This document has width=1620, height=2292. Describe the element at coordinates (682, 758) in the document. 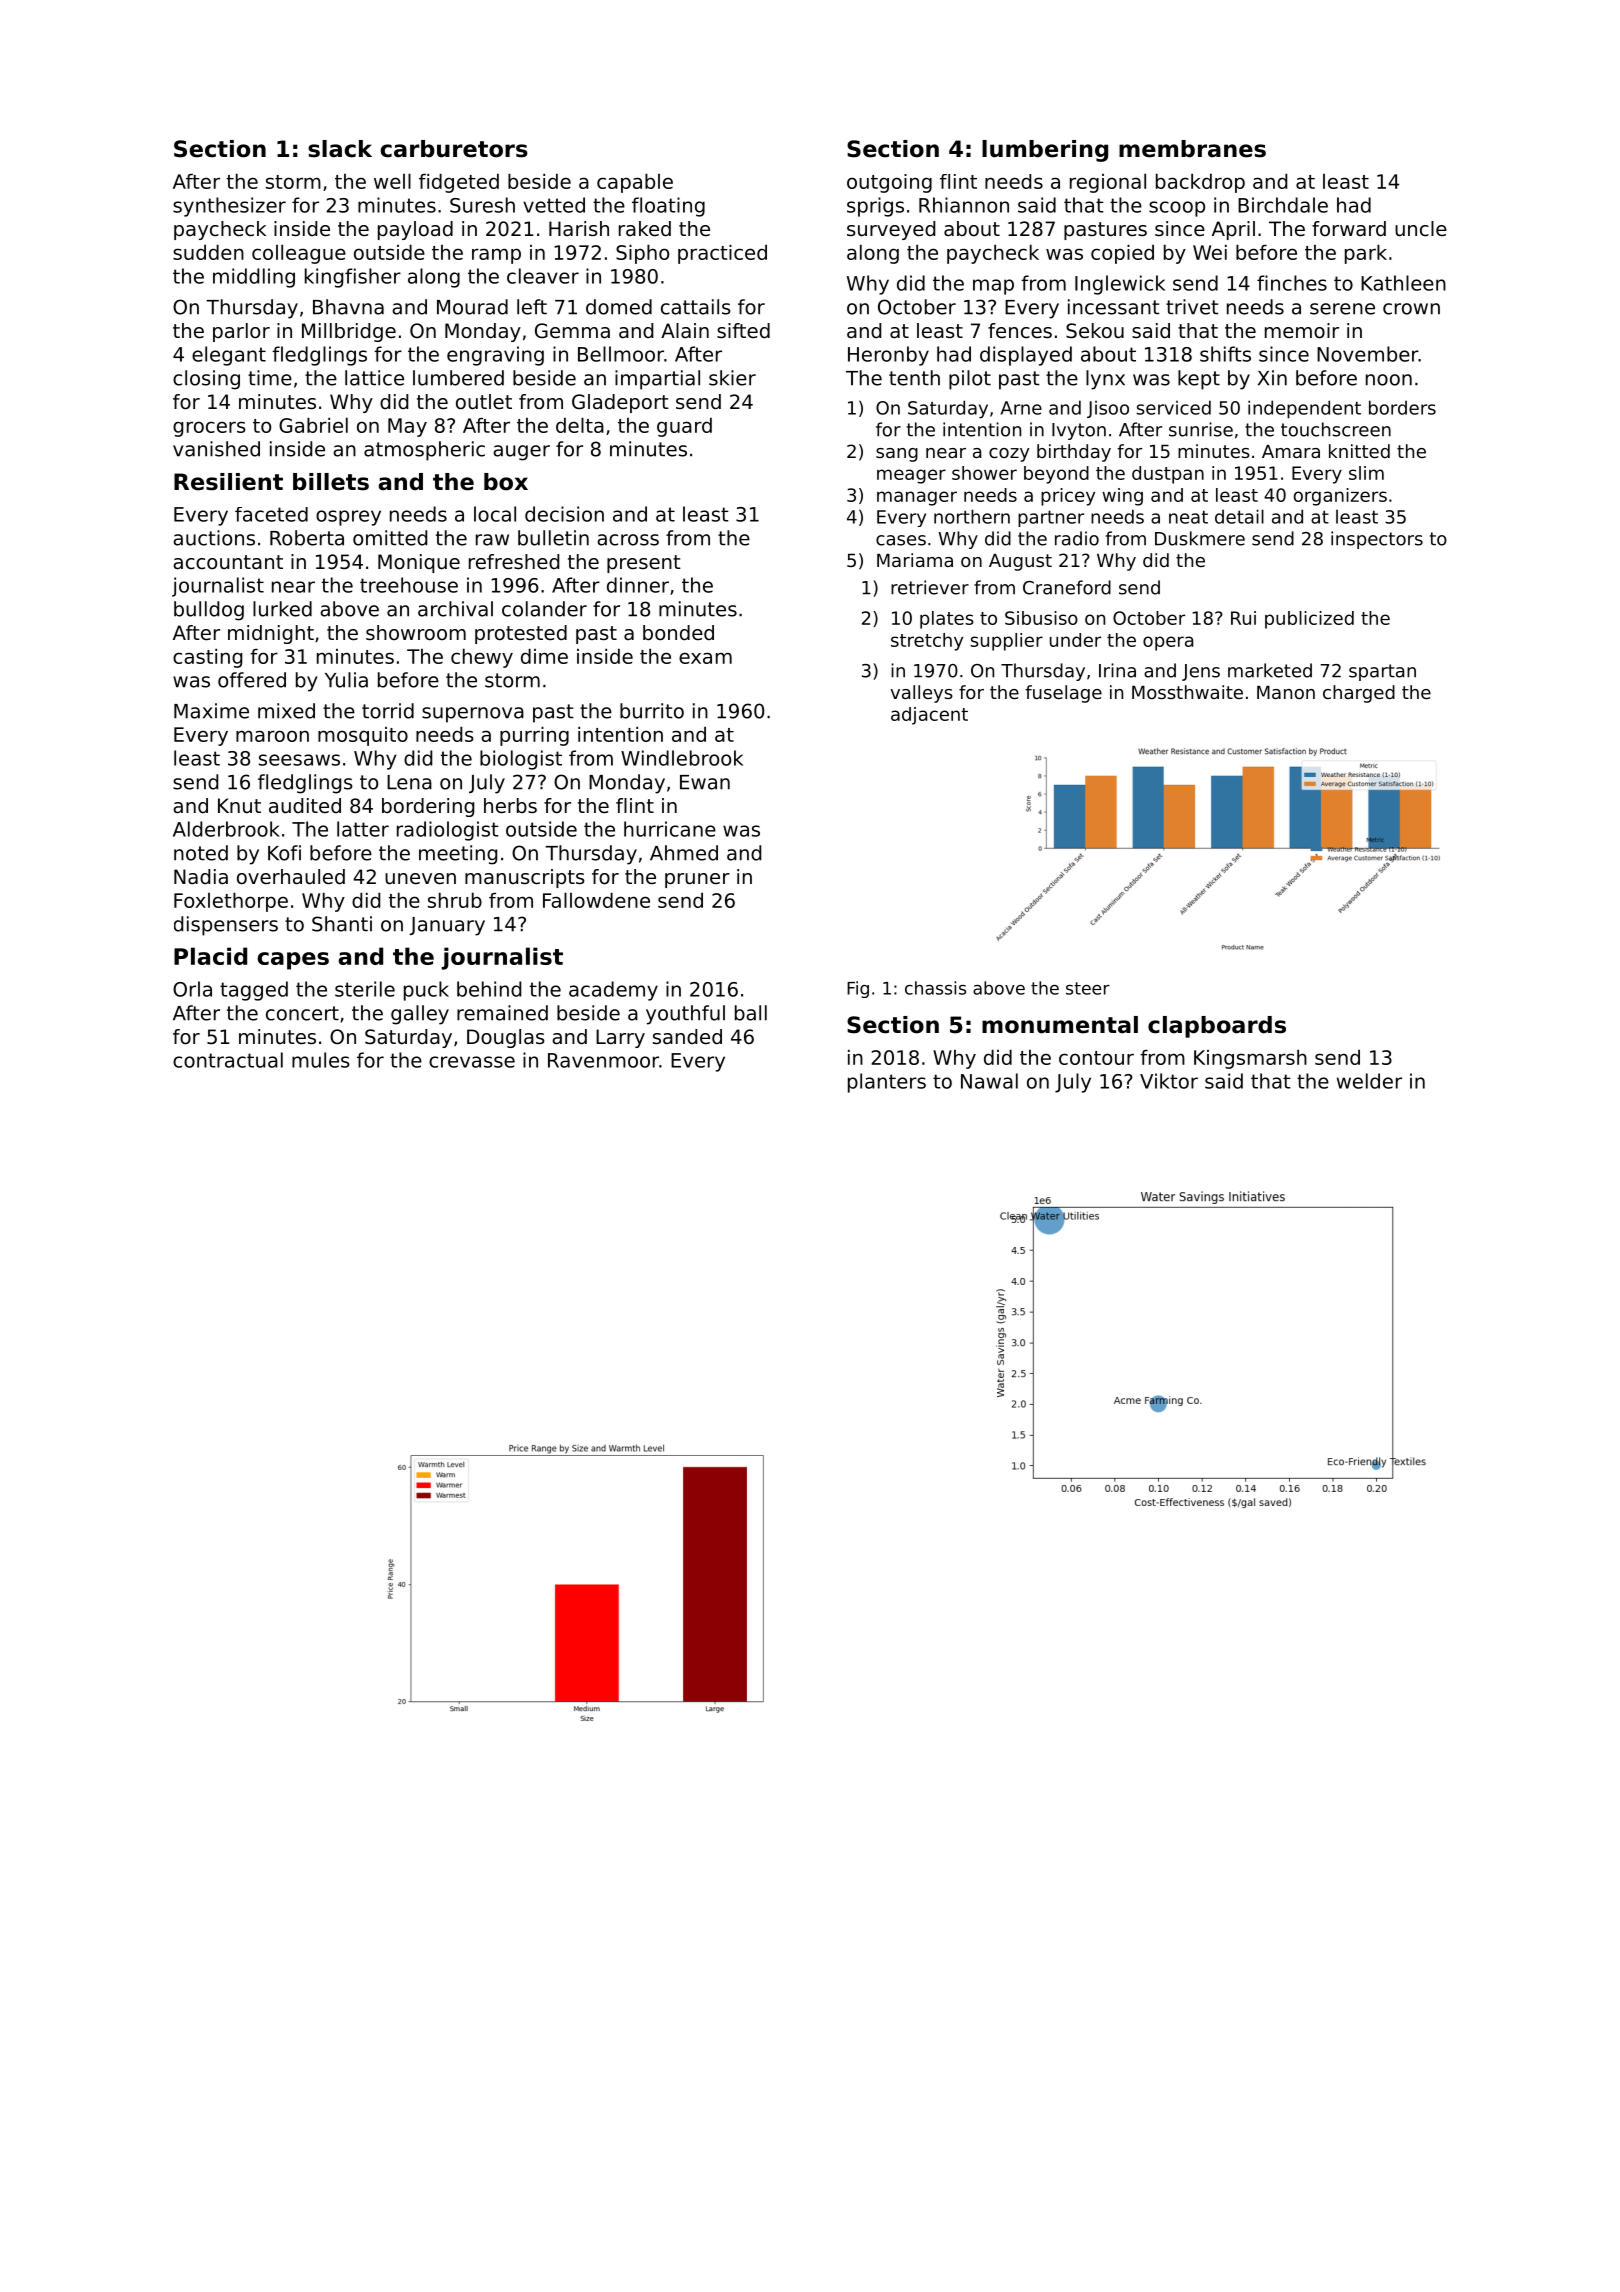

I see `Windlebrook` at that location.
